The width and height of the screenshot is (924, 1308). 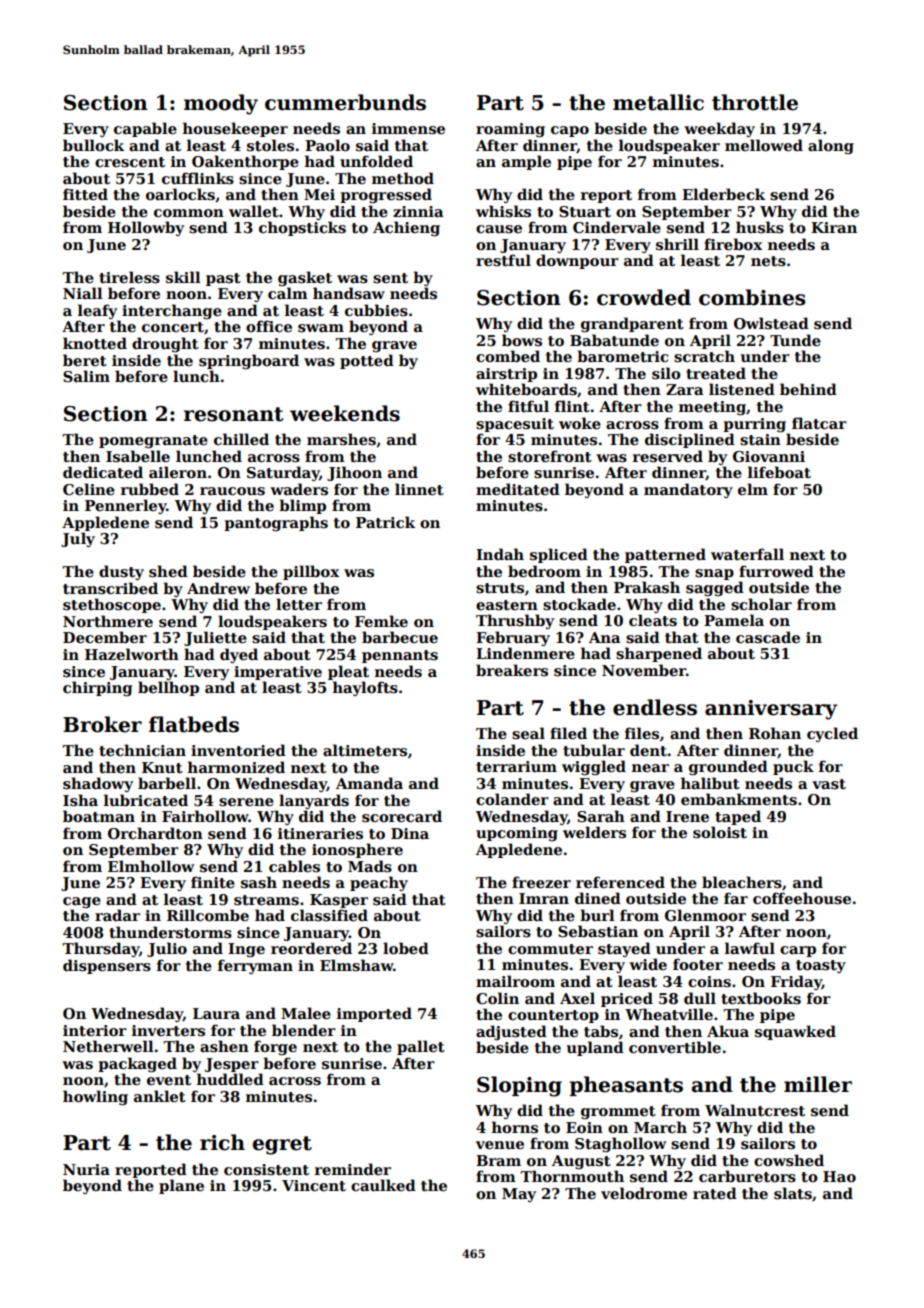 What do you see at coordinates (112, 605) in the screenshot?
I see `stethoscope` at bounding box center [112, 605].
